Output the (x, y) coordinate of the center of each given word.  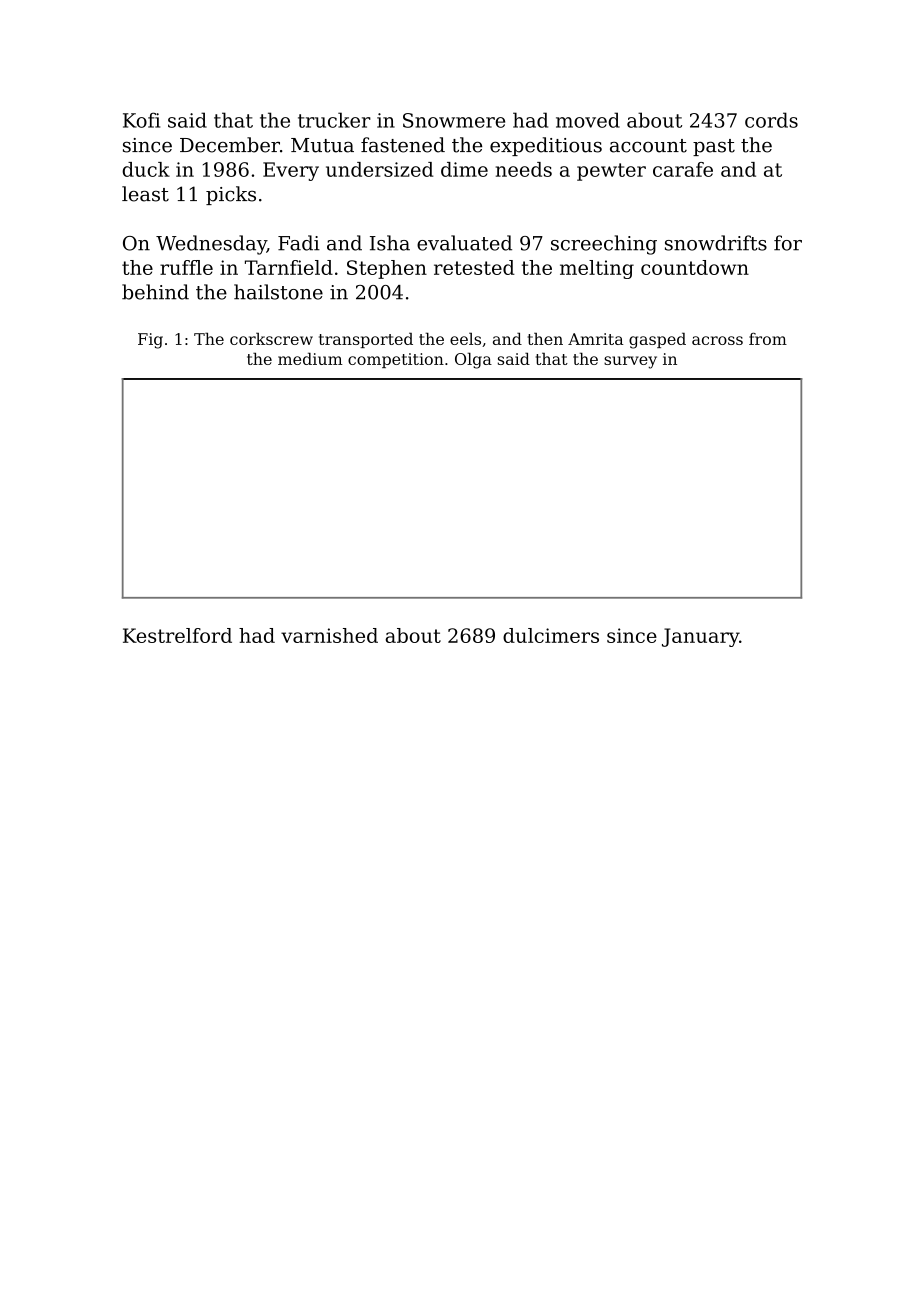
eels (465, 338)
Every (291, 171)
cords (771, 120)
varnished (329, 635)
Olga (473, 360)
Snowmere (454, 120)
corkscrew (271, 338)
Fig (150, 341)
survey (630, 362)
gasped (657, 340)
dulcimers (551, 635)
